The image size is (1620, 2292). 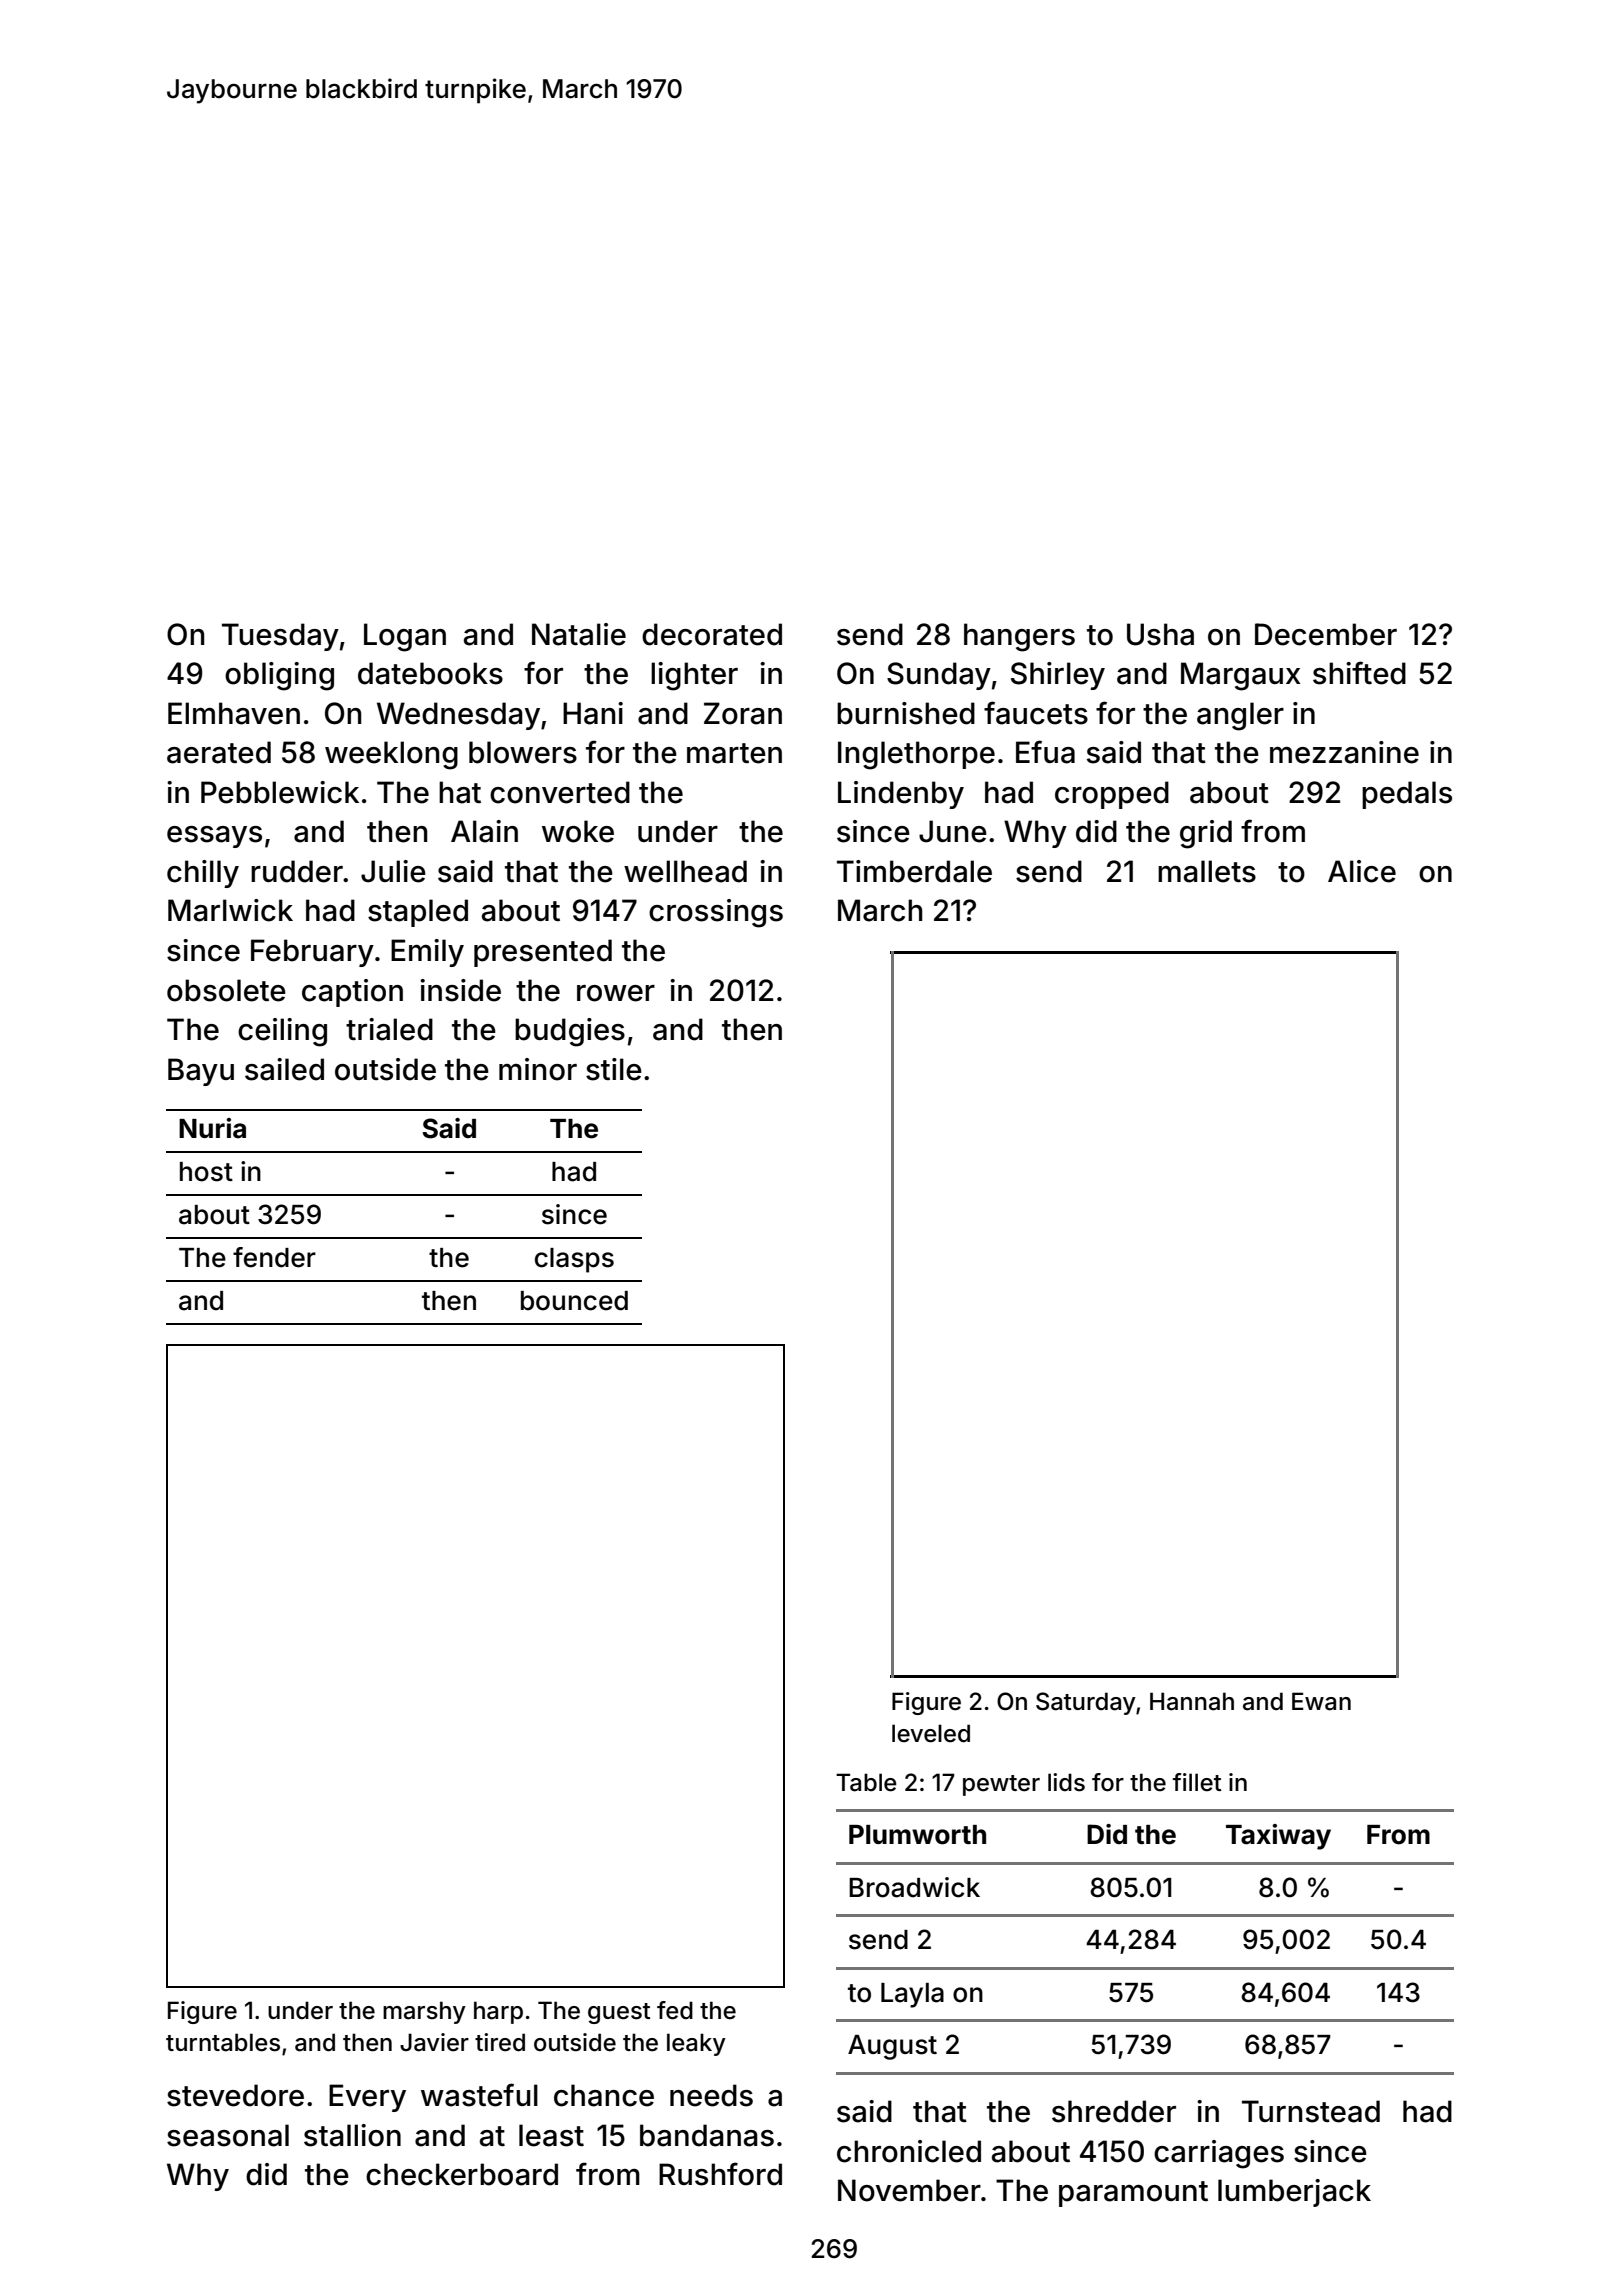 I want to click on grid, so click(x=1206, y=834).
